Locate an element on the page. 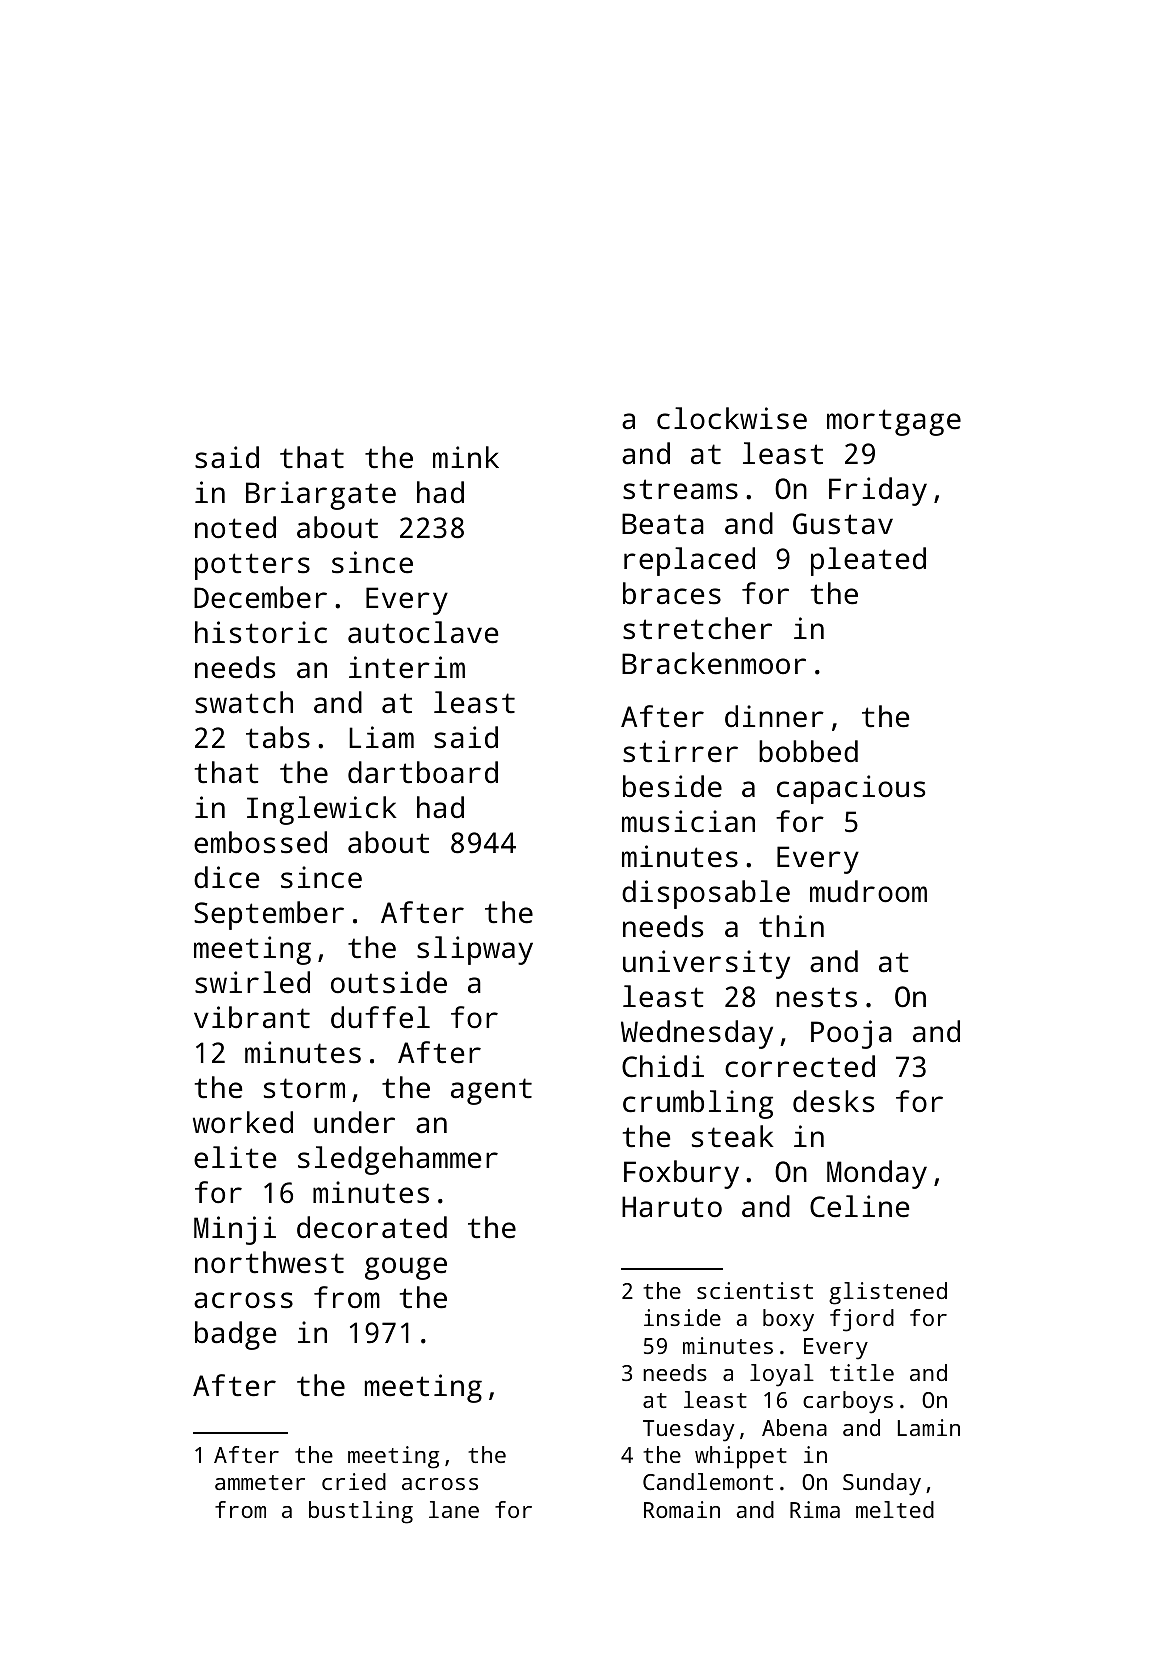 This image has height=1654, width=1165. elite is located at coordinates (235, 1157).
